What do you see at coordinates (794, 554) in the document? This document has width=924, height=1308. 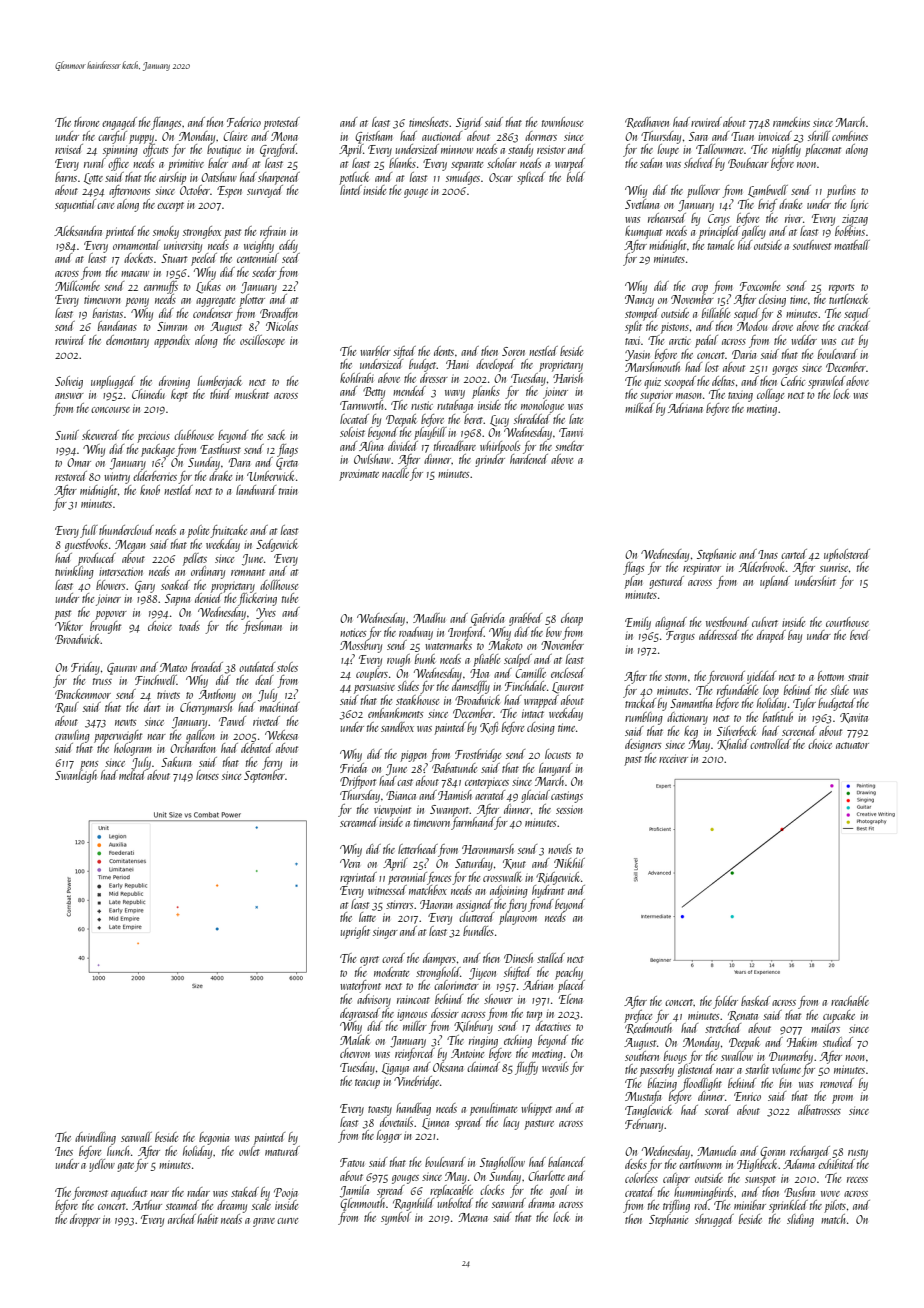 I see `carted` at bounding box center [794, 554].
